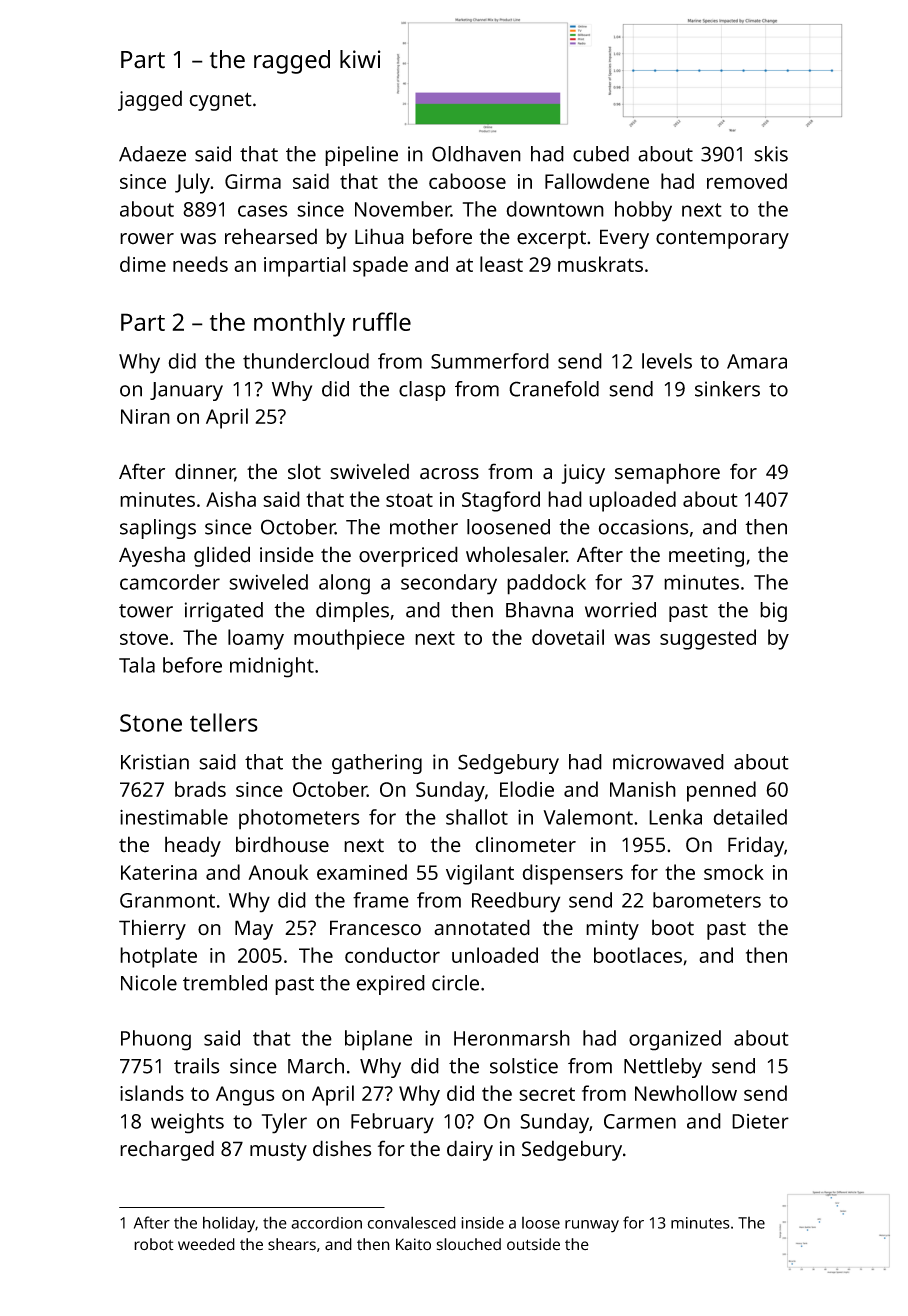  I want to click on penned, so click(721, 791).
